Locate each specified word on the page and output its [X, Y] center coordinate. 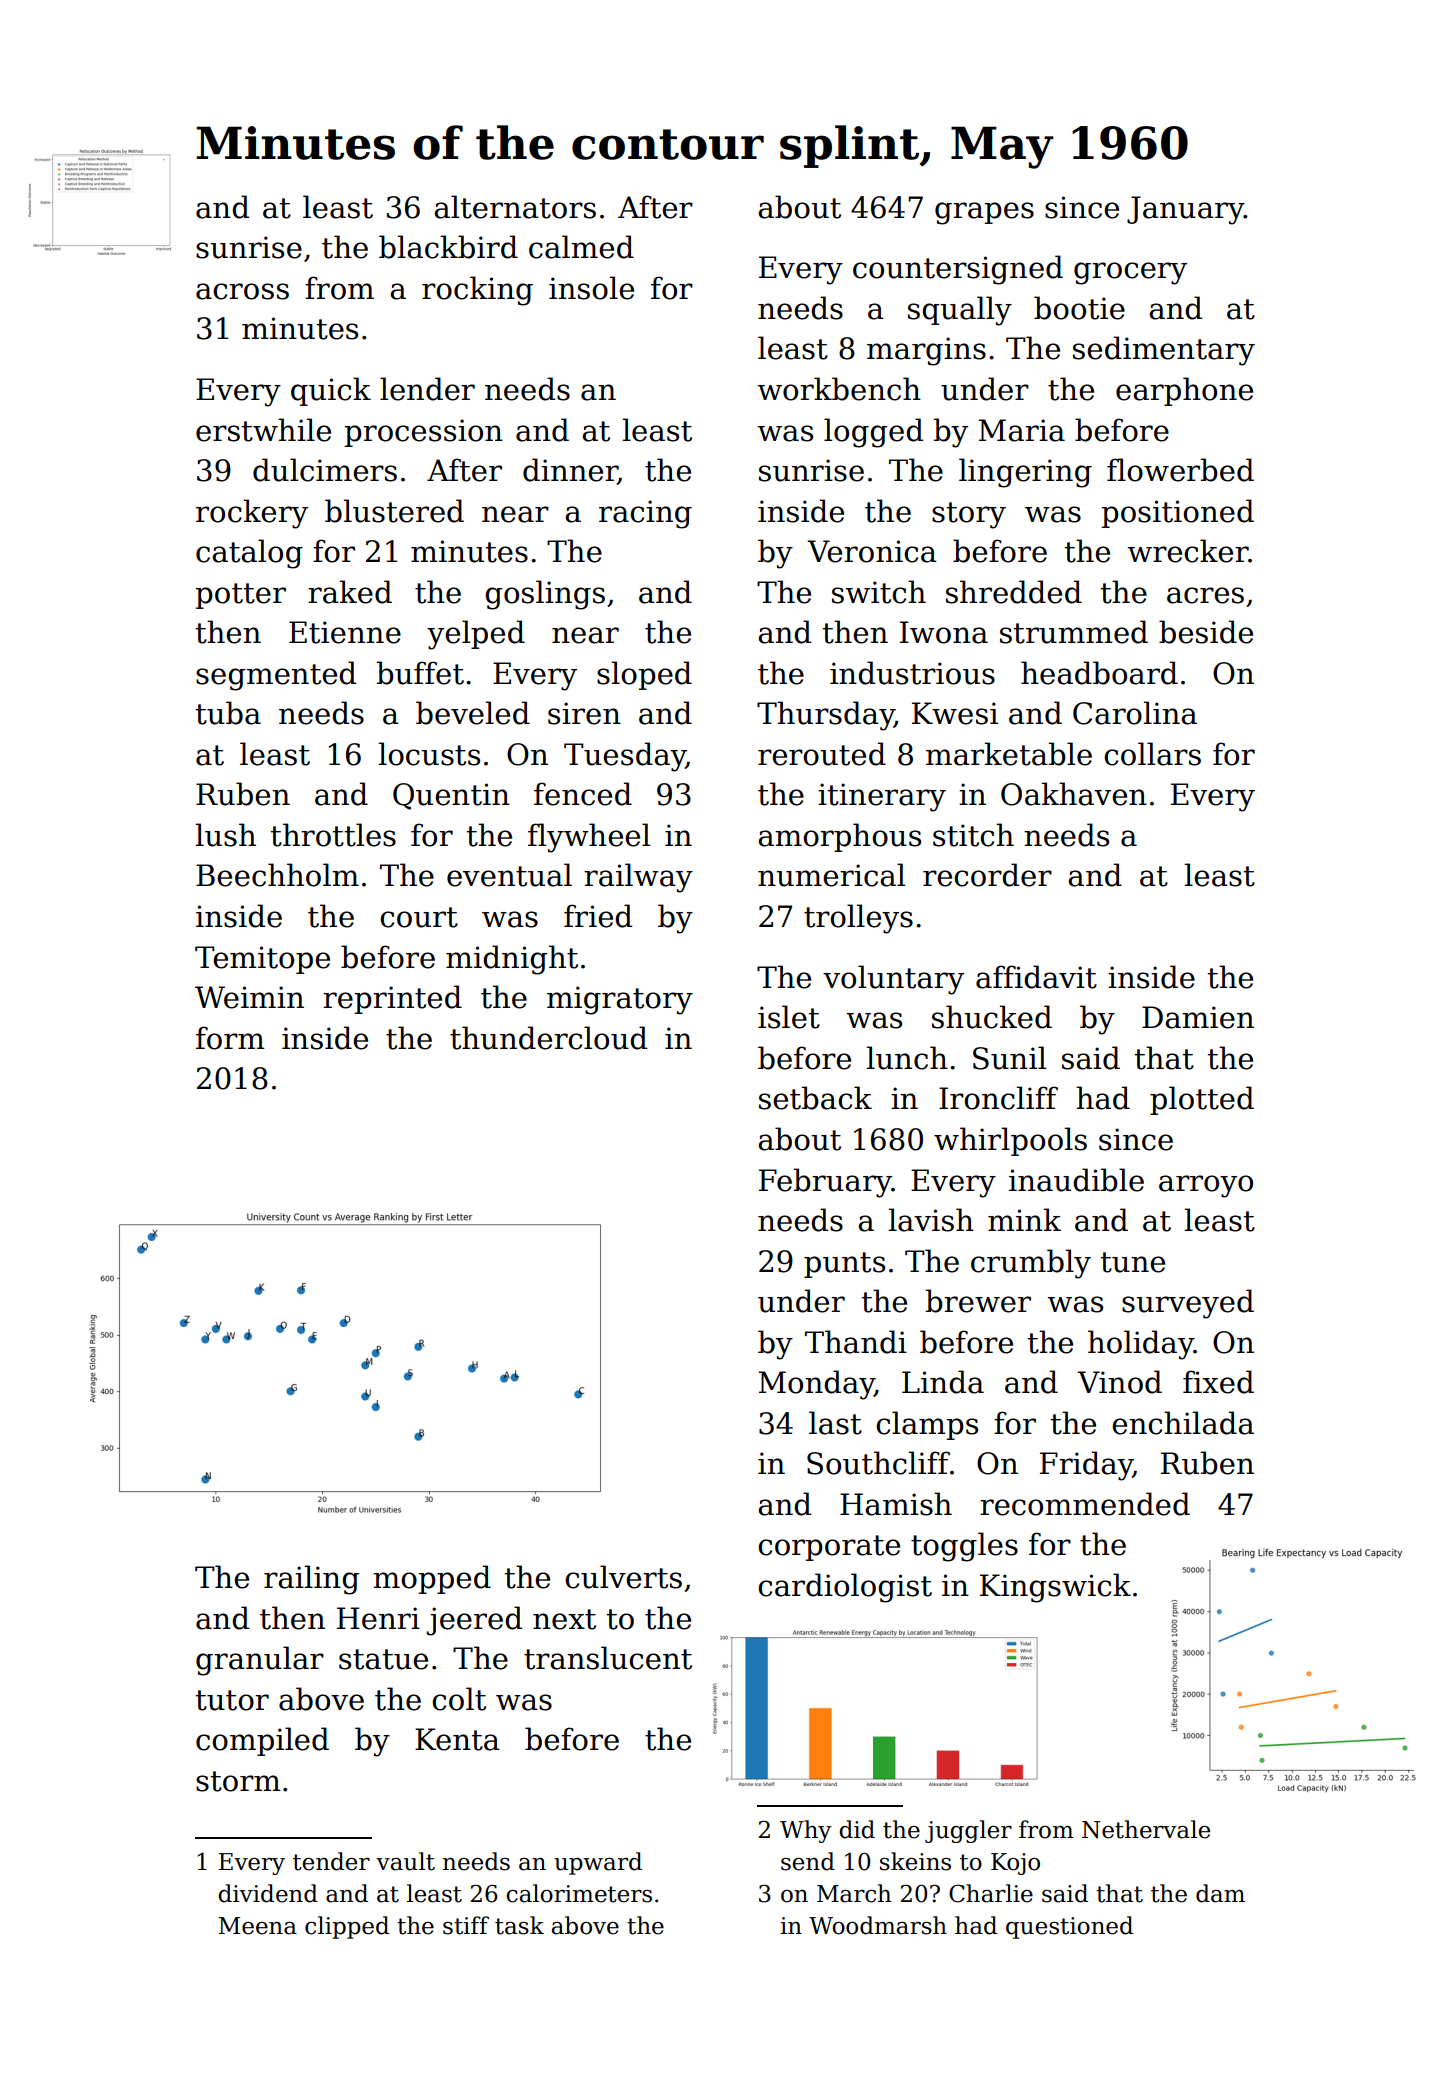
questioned [1069, 1927]
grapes [984, 213]
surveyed [1188, 1304]
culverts [623, 1577]
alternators [515, 207]
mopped [432, 1579]
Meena [257, 1926]
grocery [1130, 273]
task [519, 1925]
